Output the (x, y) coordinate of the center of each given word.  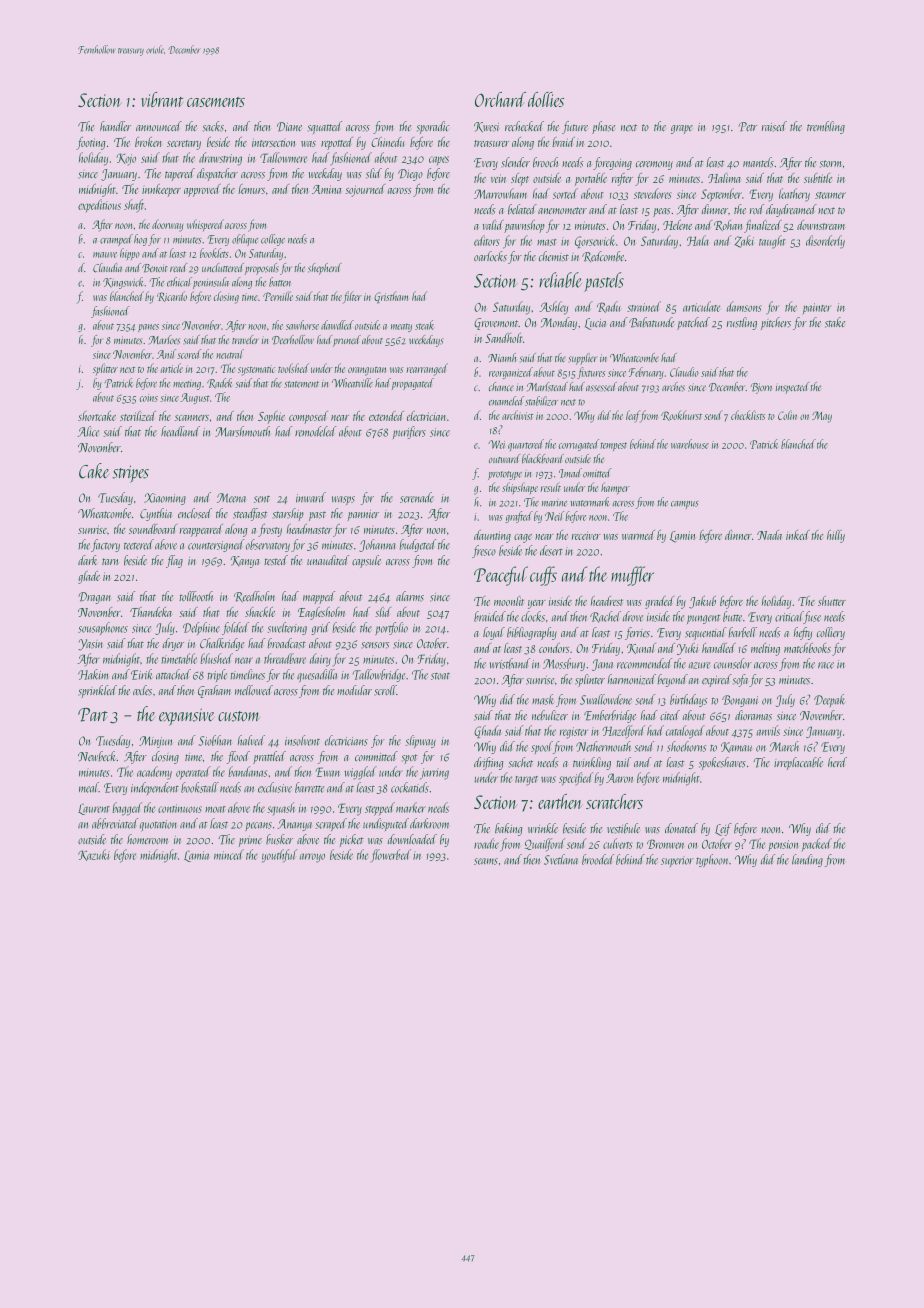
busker (279, 839)
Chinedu (388, 142)
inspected (792, 388)
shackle (260, 612)
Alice (88, 431)
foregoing (612, 163)
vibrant (162, 99)
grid (320, 628)
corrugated (579, 445)
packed (817, 844)
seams (486, 861)
